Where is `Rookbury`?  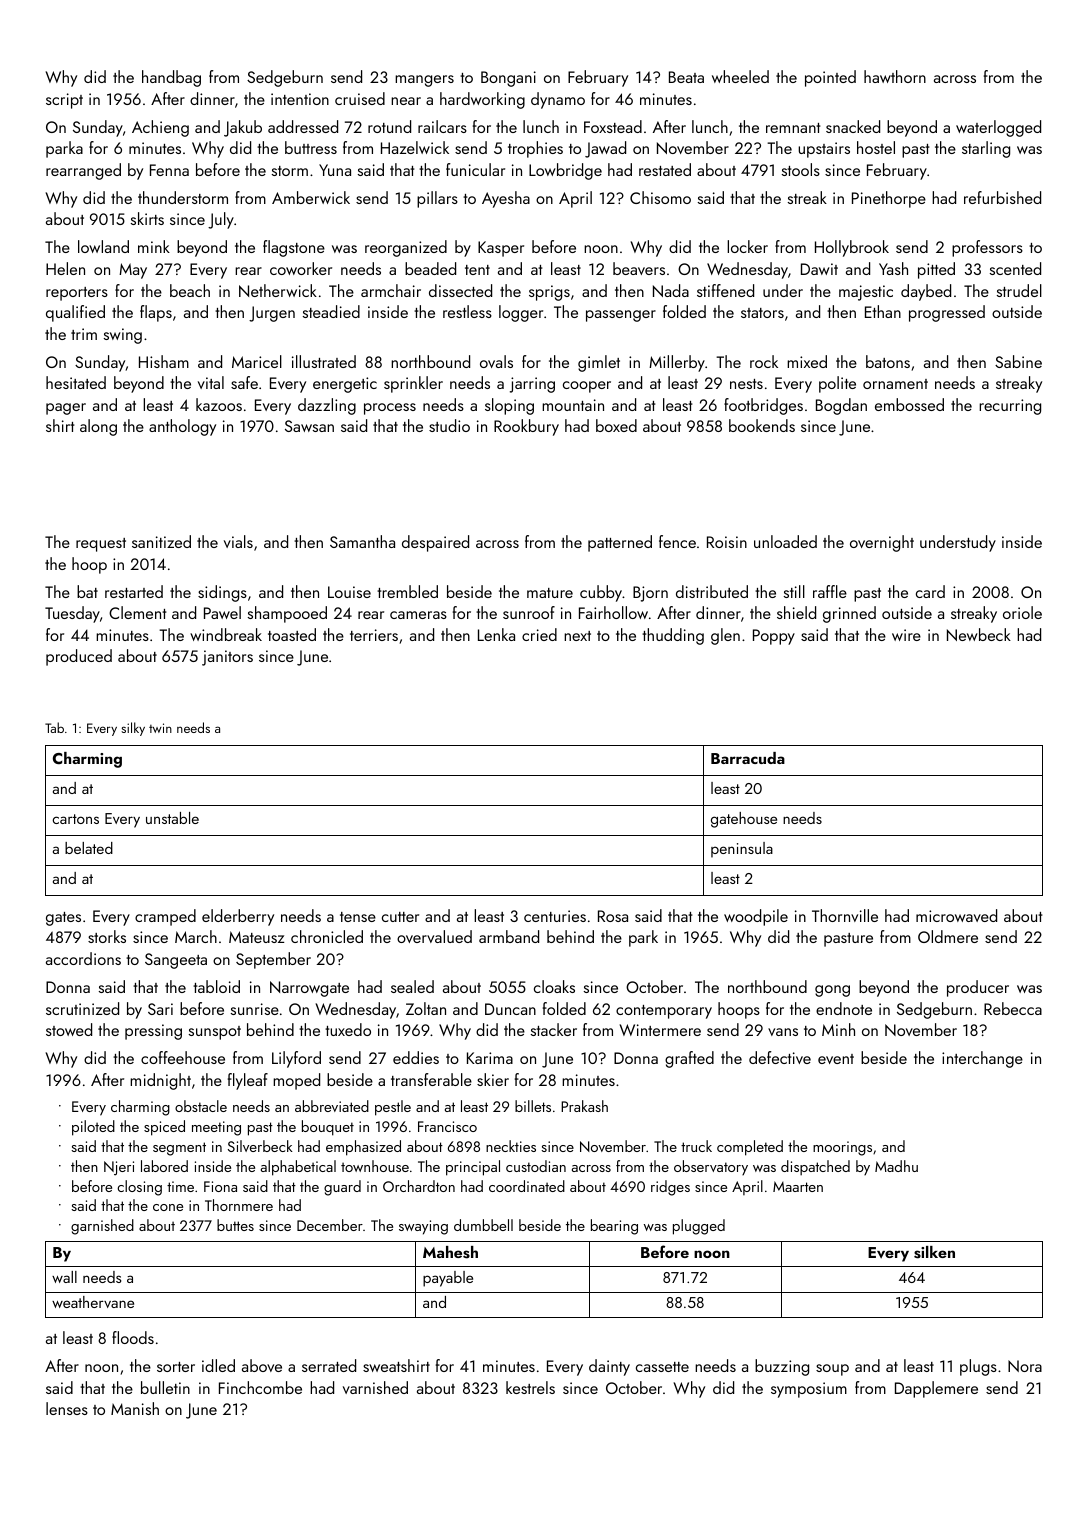
Rookbury is located at coordinates (526, 427).
